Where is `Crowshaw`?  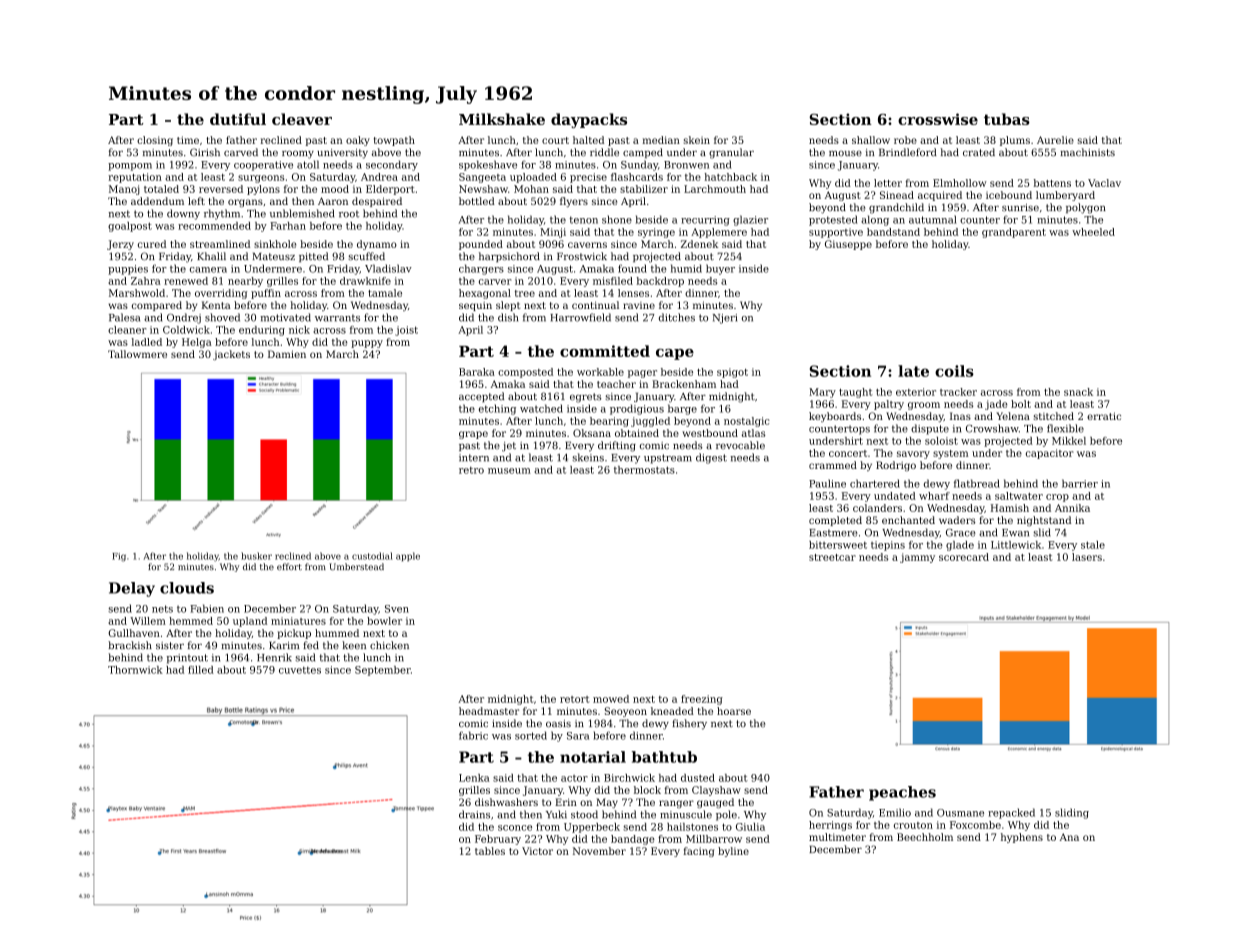
Crowshaw is located at coordinates (992, 428).
